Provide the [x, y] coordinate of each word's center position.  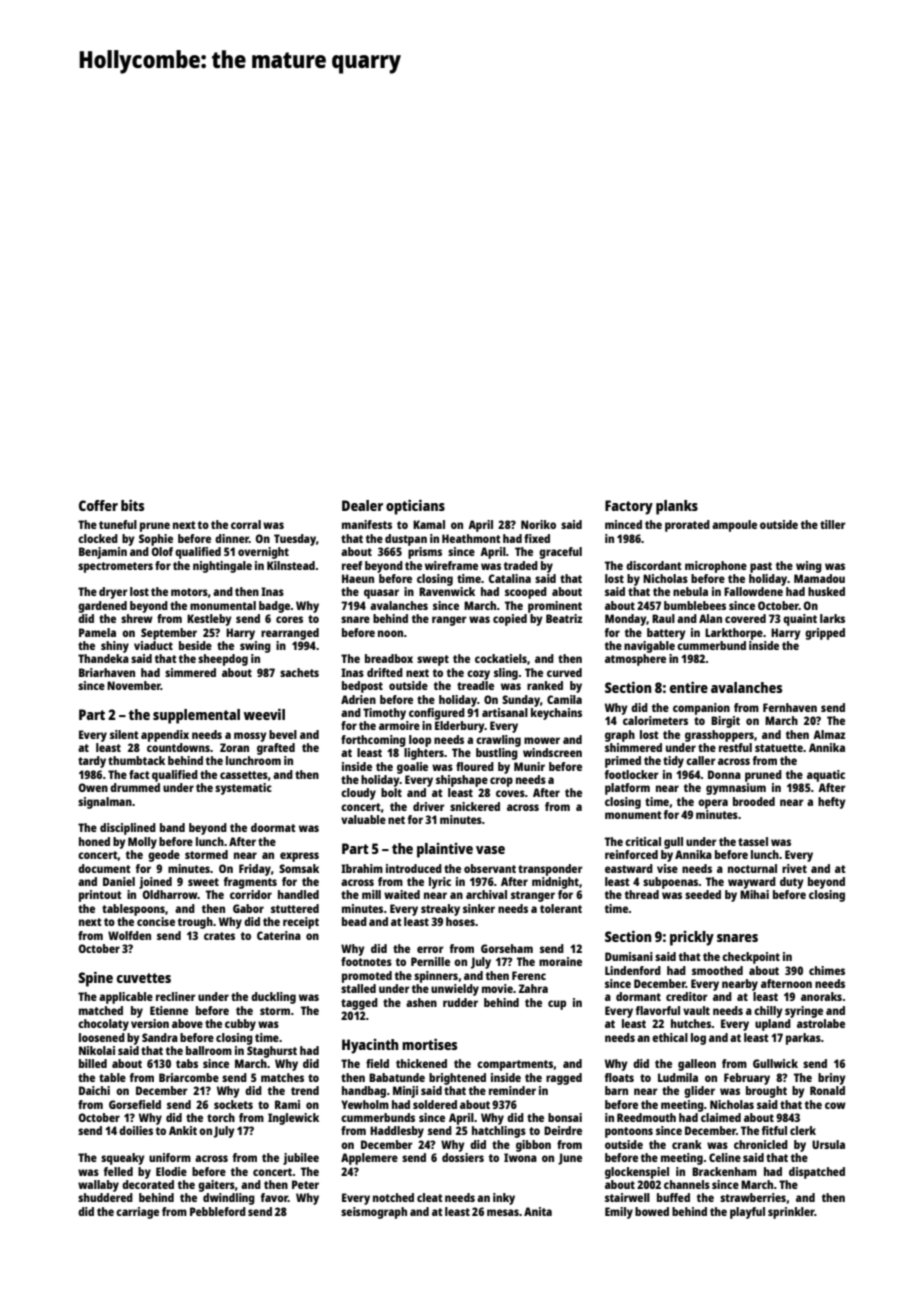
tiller [833, 524]
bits [132, 505]
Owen [93, 787]
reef [352, 565]
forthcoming [373, 741]
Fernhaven [790, 707]
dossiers [463, 1157]
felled [118, 1171]
